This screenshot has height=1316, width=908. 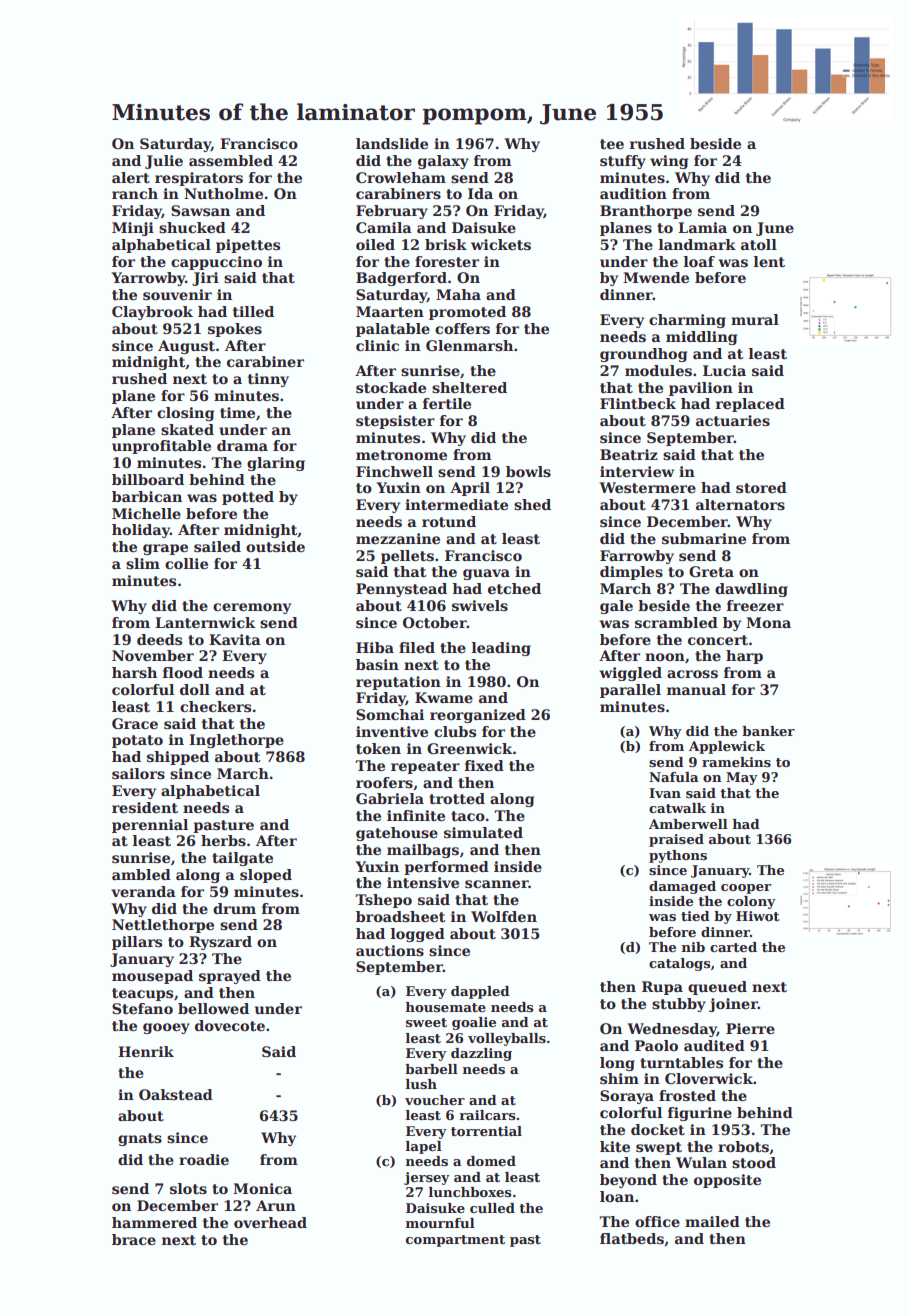 What do you see at coordinates (447, 403) in the screenshot?
I see `fertile` at bounding box center [447, 403].
